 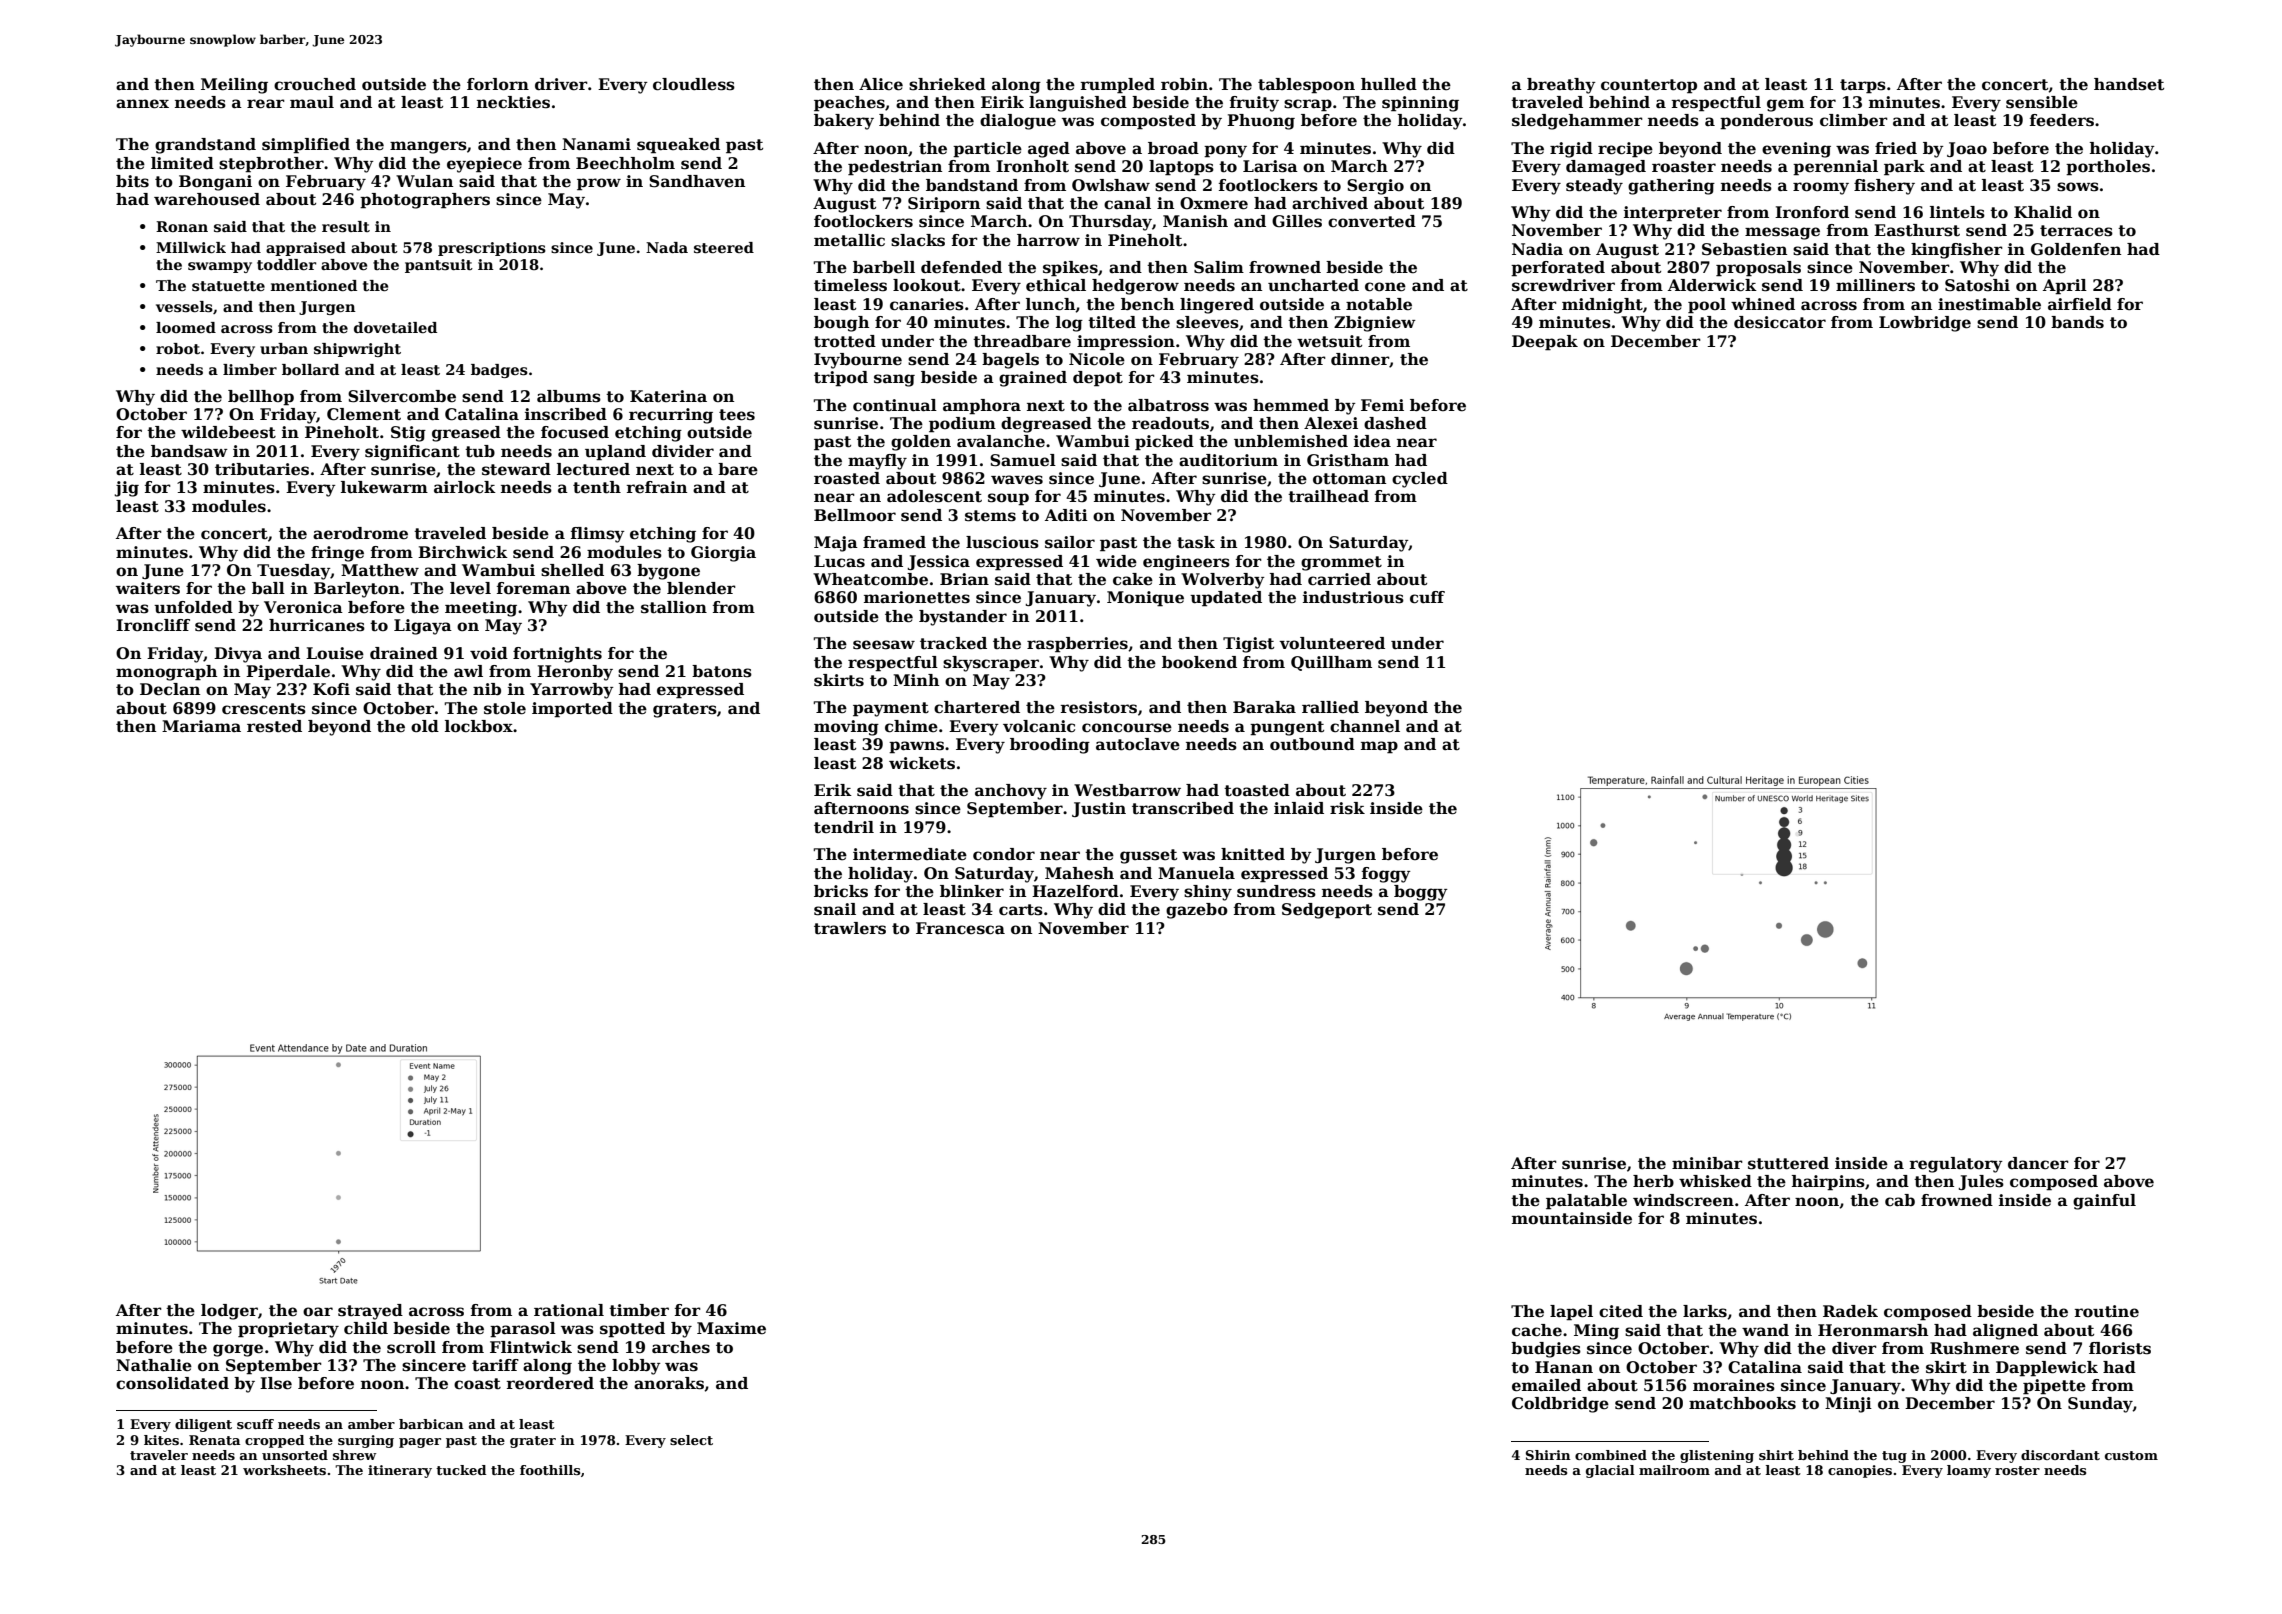 What do you see at coordinates (847, 478) in the document?
I see `roasted` at bounding box center [847, 478].
